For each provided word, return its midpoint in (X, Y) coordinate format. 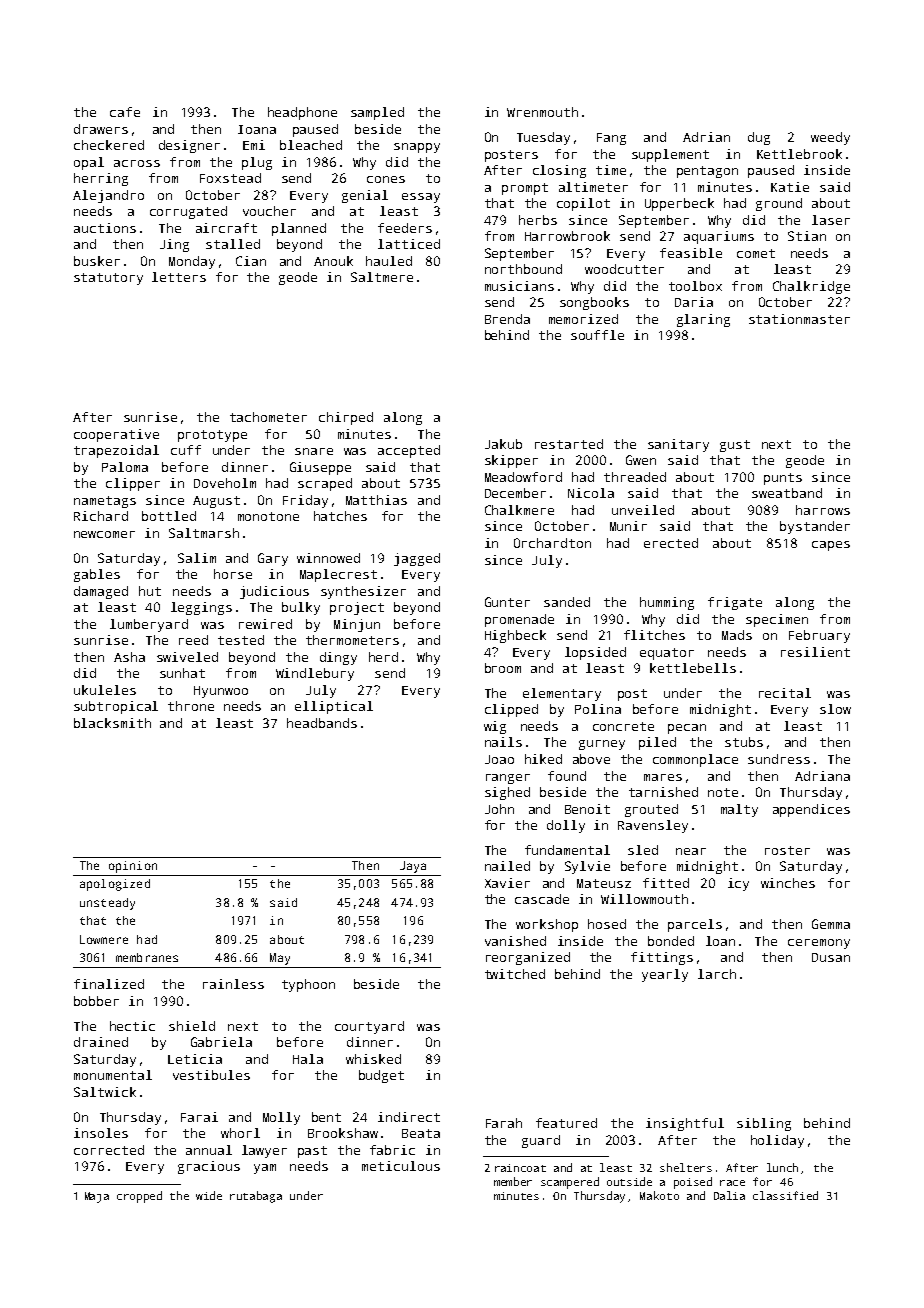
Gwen (641, 460)
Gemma (831, 924)
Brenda (507, 319)
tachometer (268, 417)
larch (717, 974)
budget (381, 1076)
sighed (507, 793)
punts (783, 479)
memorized (583, 319)
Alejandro (108, 196)
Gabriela (221, 1042)
